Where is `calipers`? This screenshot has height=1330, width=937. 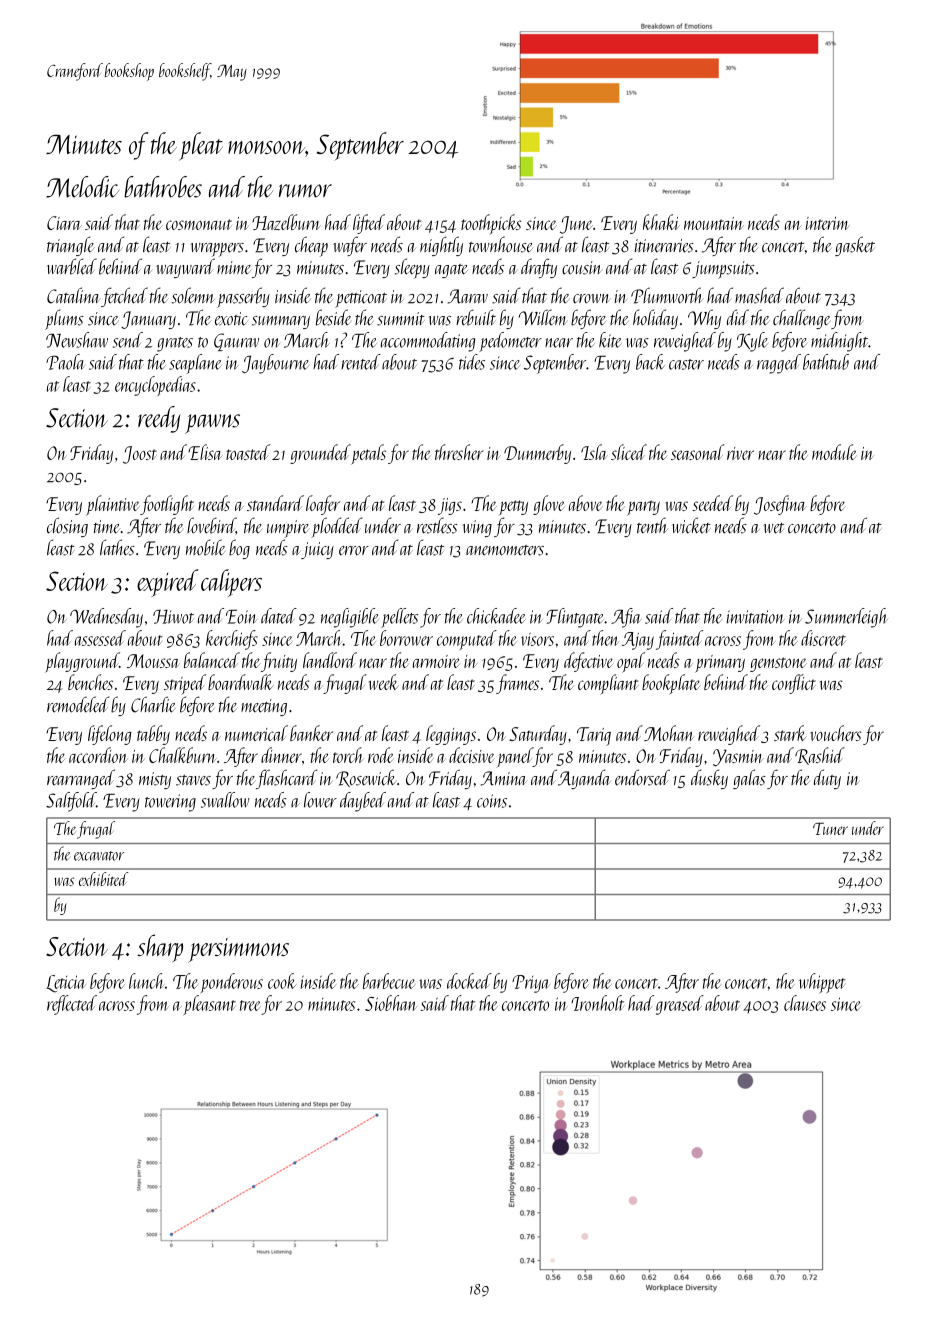
calipers is located at coordinates (231, 583).
